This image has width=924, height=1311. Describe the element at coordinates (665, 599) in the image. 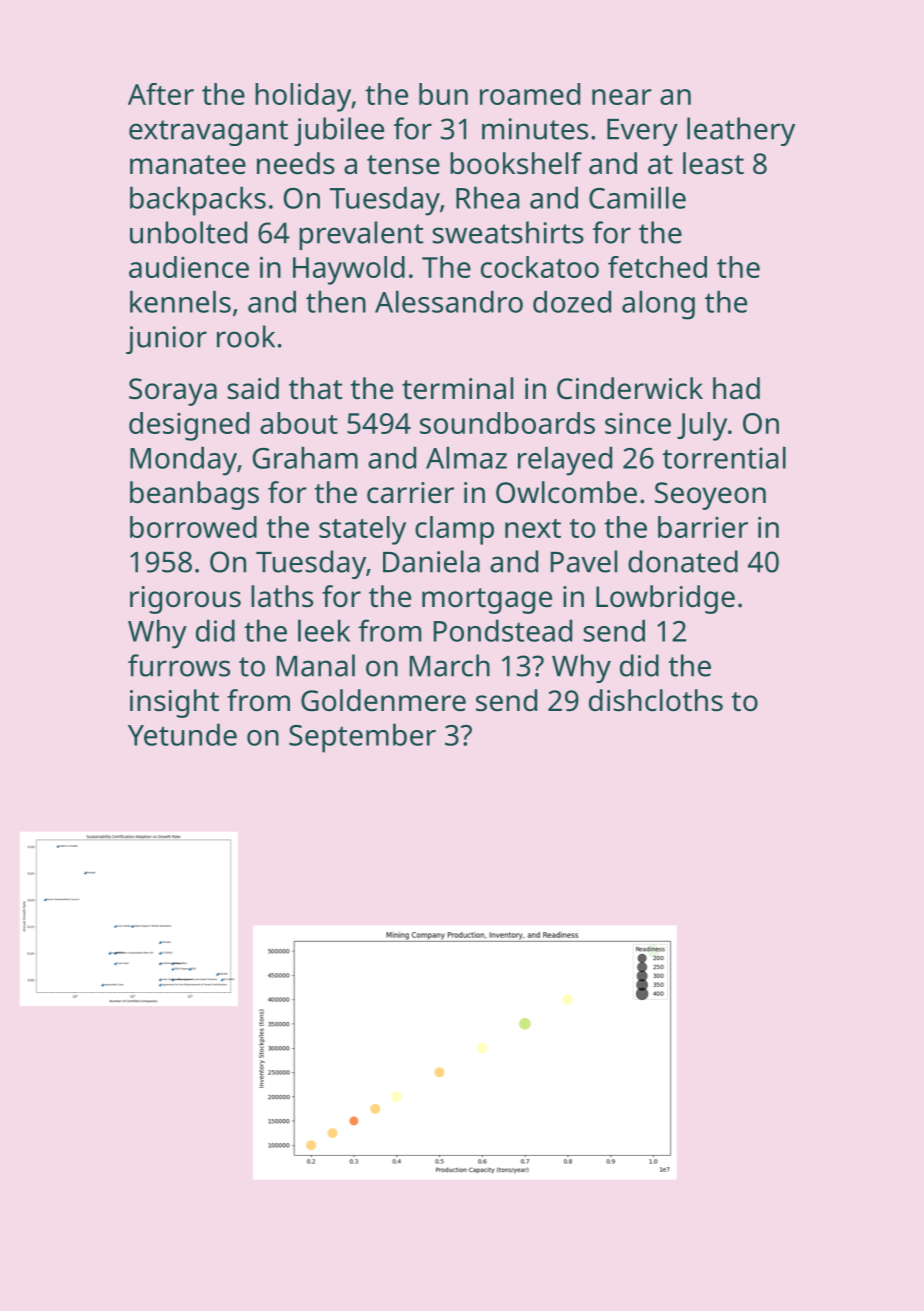

I see `Lowbridge` at that location.
